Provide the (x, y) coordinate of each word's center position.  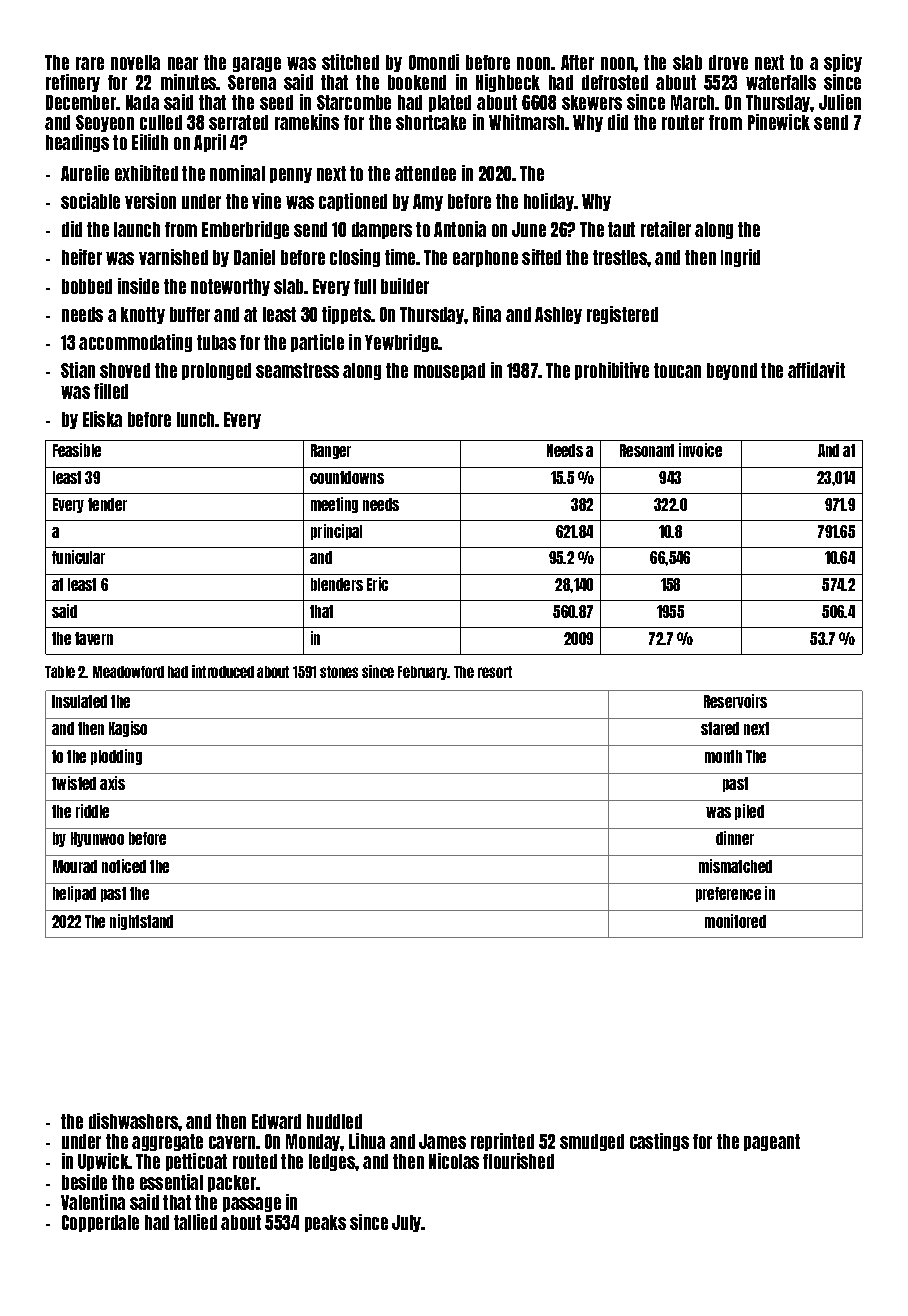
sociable (90, 201)
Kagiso (128, 729)
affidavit (816, 370)
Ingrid (740, 258)
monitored (735, 921)
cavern (232, 1142)
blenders (337, 584)
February (423, 673)
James (442, 1141)
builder (405, 286)
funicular (78, 557)
